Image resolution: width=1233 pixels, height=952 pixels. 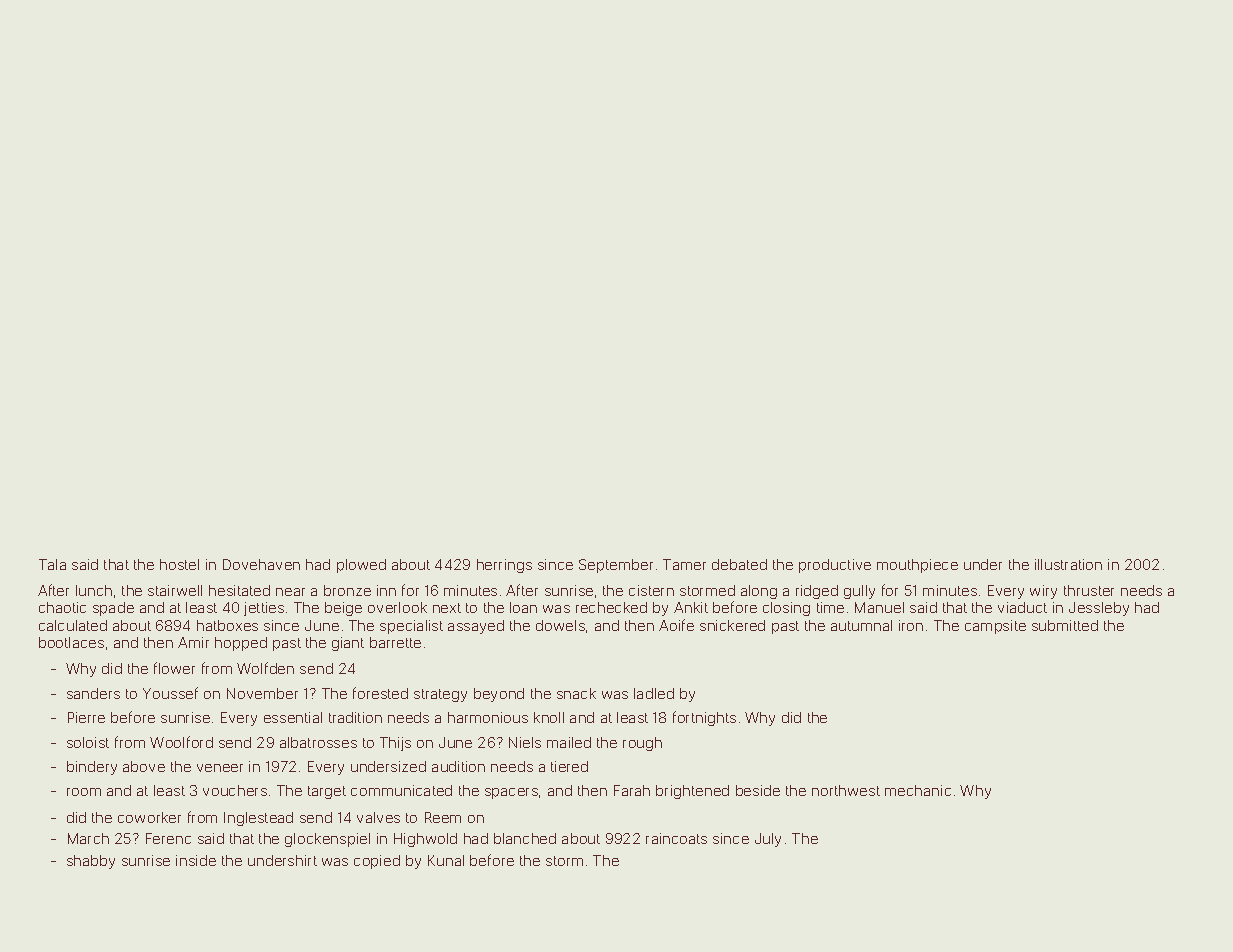 I want to click on thruster, so click(x=1089, y=590).
